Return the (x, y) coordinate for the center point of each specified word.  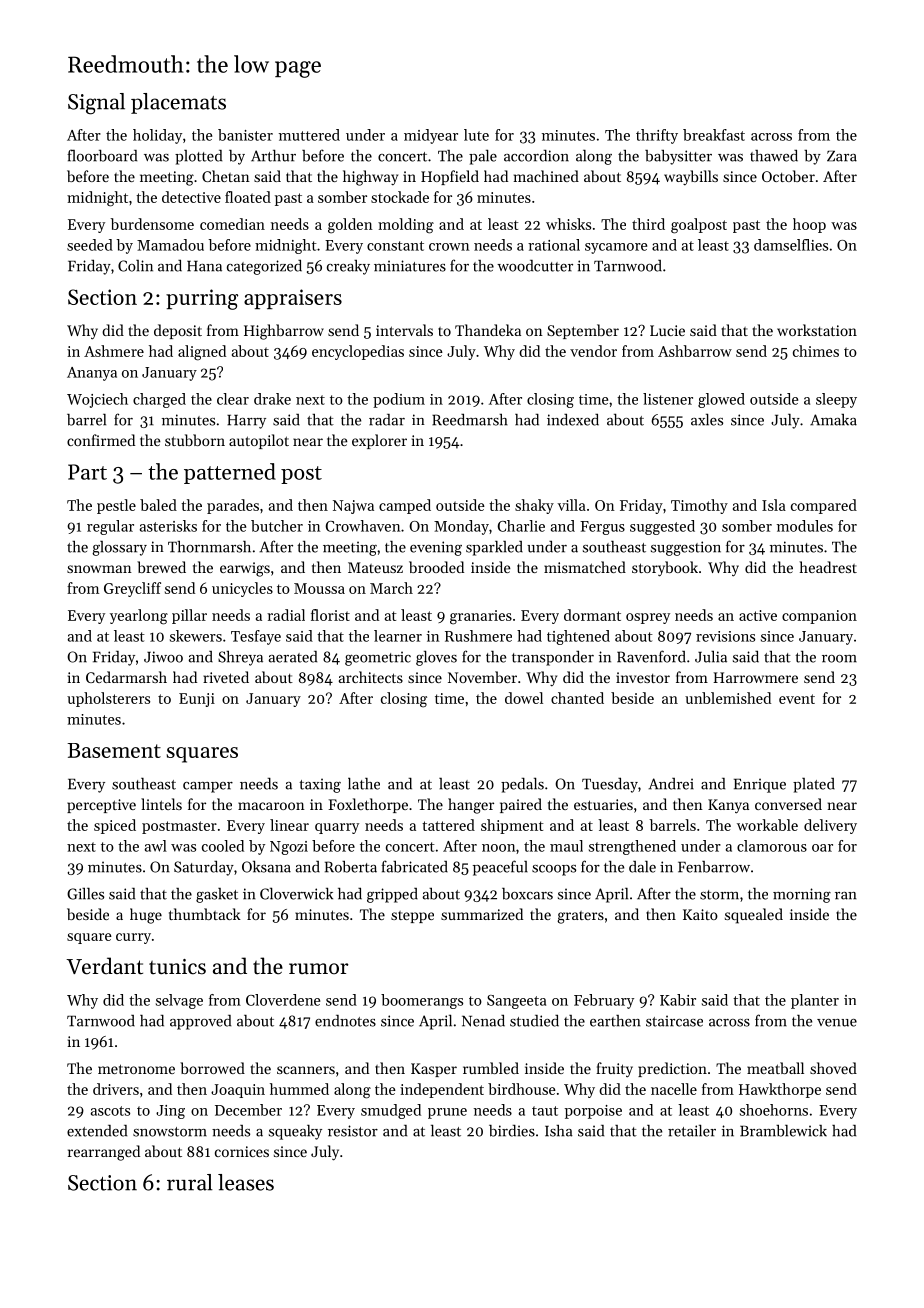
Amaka (833, 420)
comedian (232, 224)
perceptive (101, 806)
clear (233, 399)
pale (483, 157)
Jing (170, 1112)
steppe (412, 917)
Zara (842, 156)
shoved (833, 1068)
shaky (534, 506)
